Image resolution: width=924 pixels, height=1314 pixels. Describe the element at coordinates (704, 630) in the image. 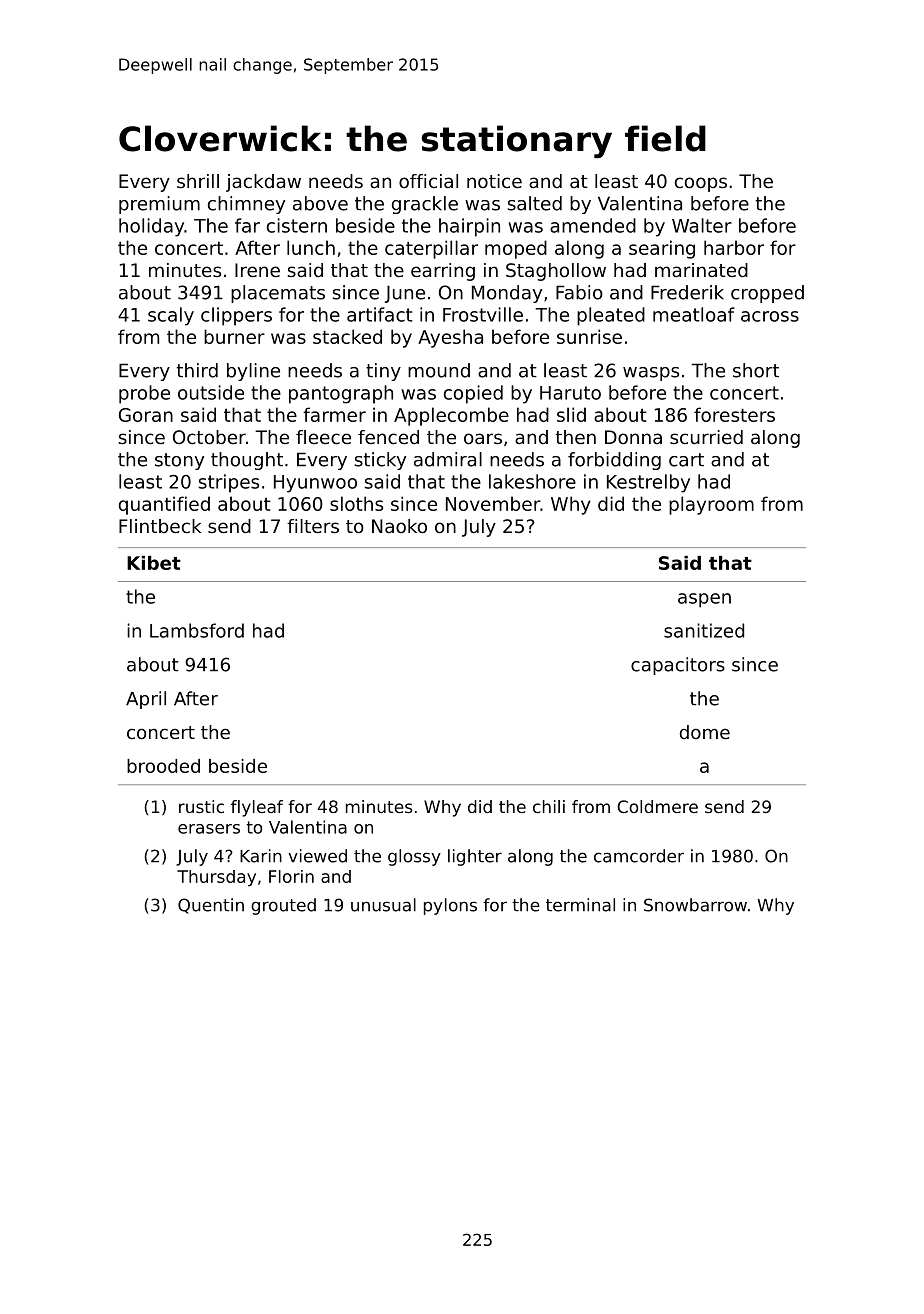

I see `sanitized` at that location.
